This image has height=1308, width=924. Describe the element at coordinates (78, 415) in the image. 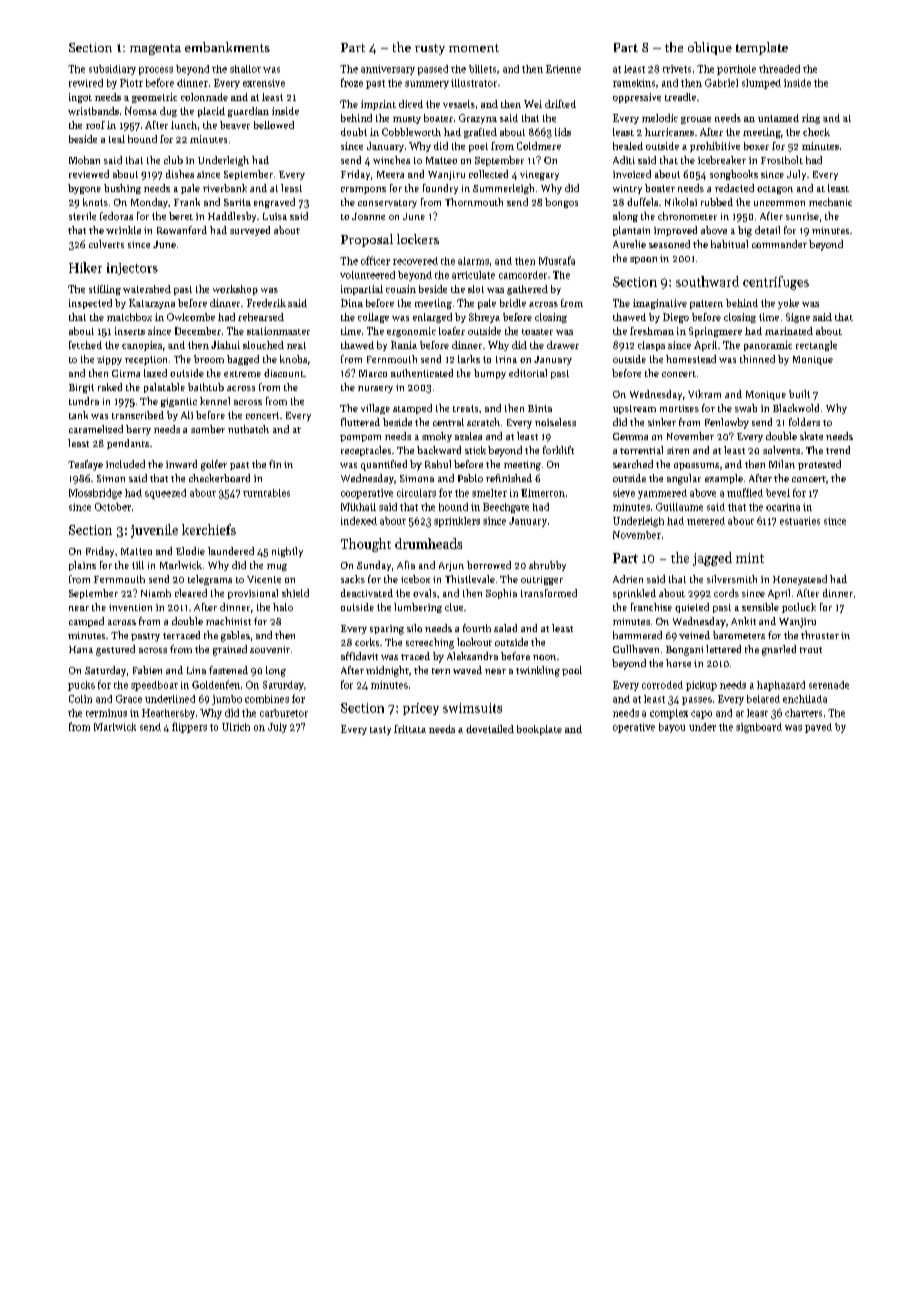

I see `tank` at that location.
